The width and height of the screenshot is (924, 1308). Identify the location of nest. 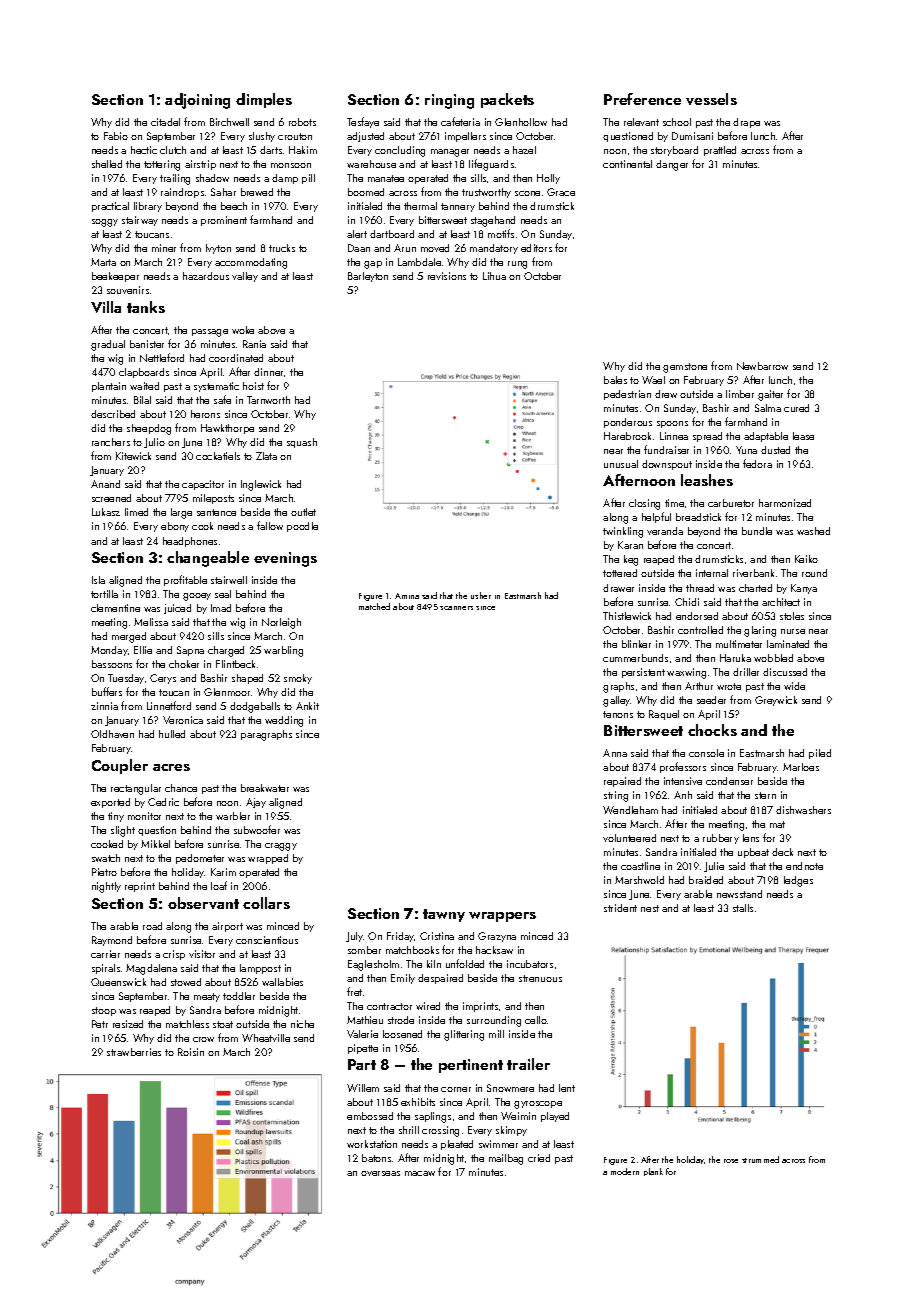
(650, 908).
